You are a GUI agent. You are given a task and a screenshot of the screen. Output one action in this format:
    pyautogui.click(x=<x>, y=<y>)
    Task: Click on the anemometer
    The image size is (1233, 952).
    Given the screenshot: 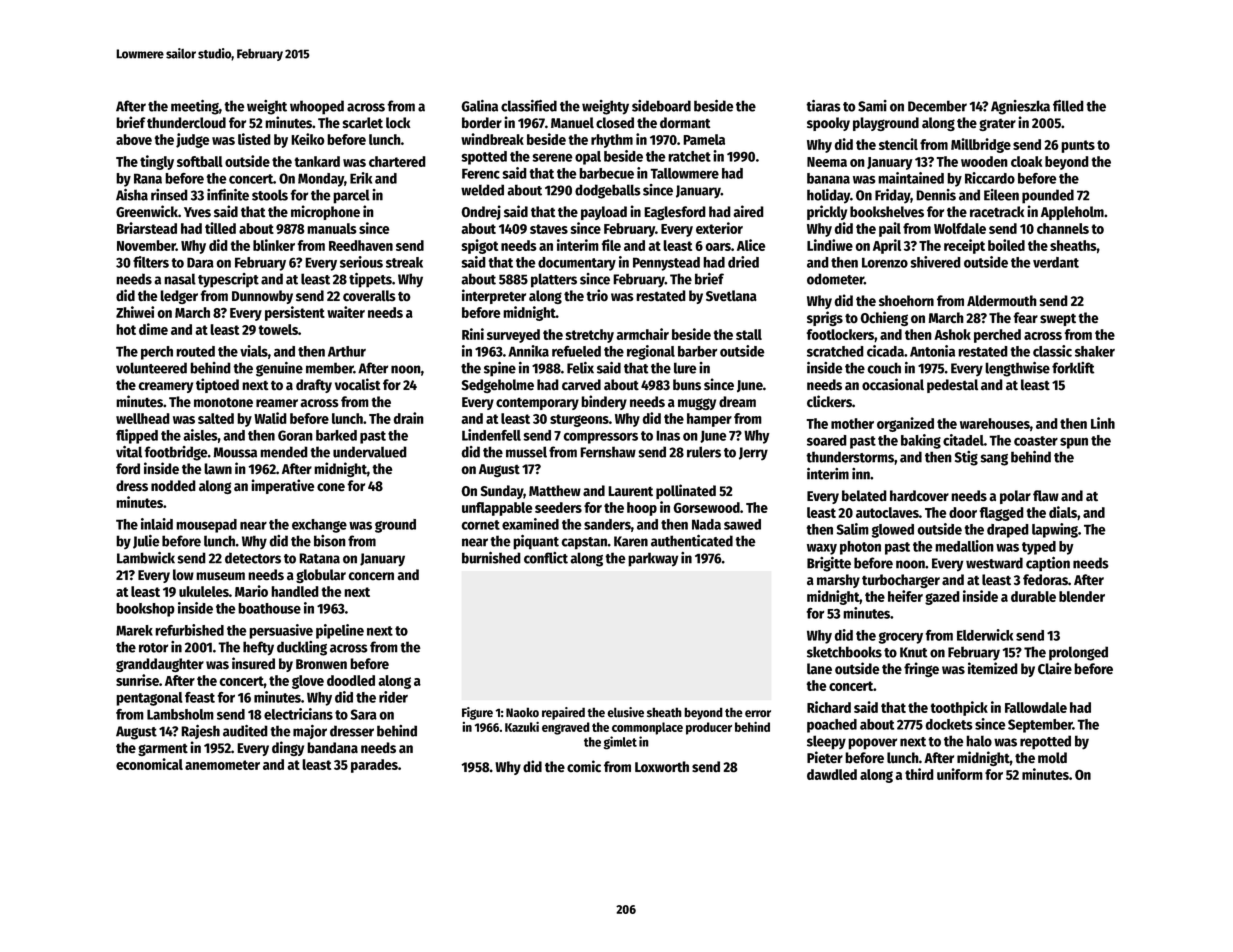 What is the action you would take?
    pyautogui.click(x=222, y=765)
